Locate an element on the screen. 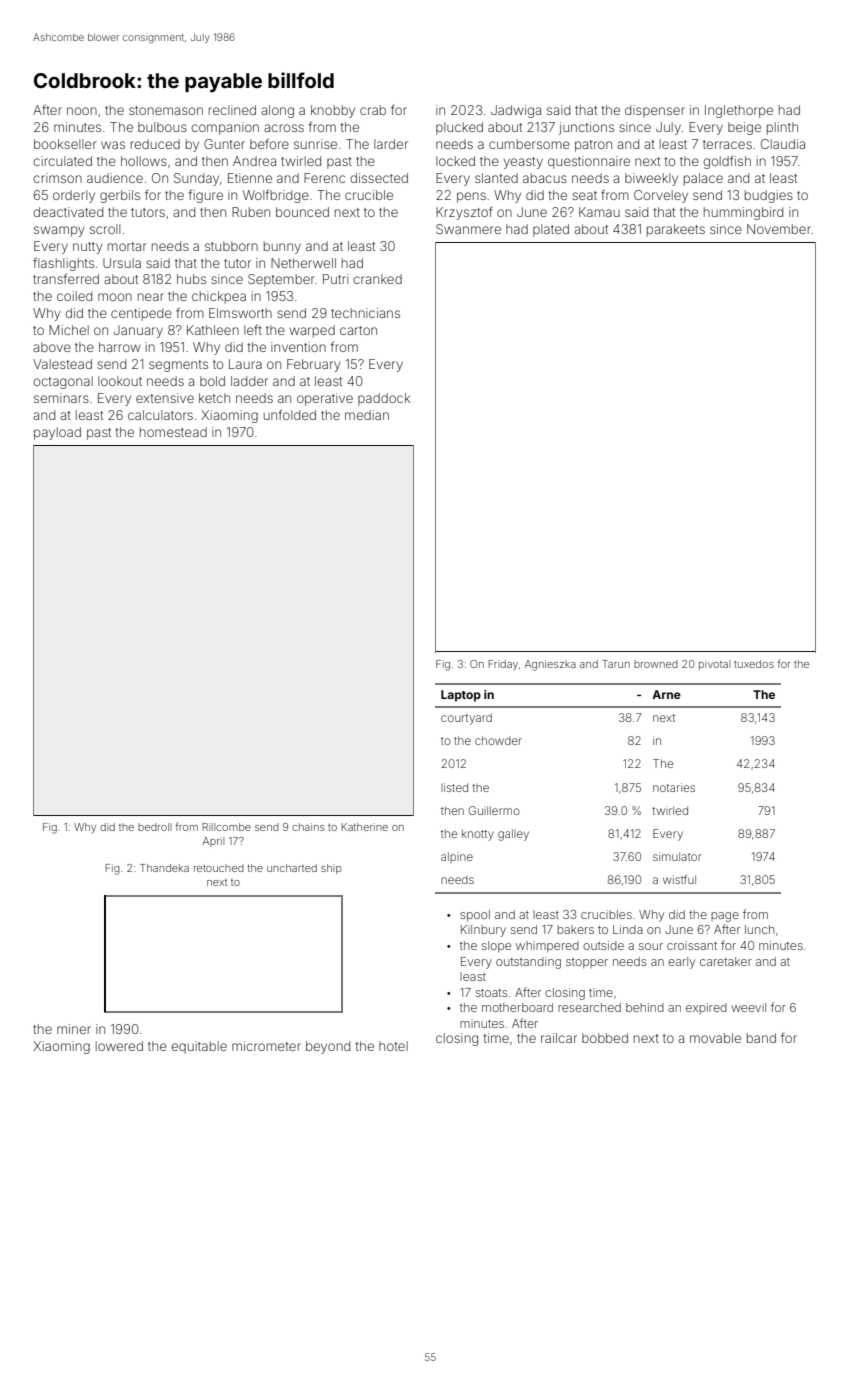 The image size is (849, 1400). budgies is located at coordinates (769, 196).
